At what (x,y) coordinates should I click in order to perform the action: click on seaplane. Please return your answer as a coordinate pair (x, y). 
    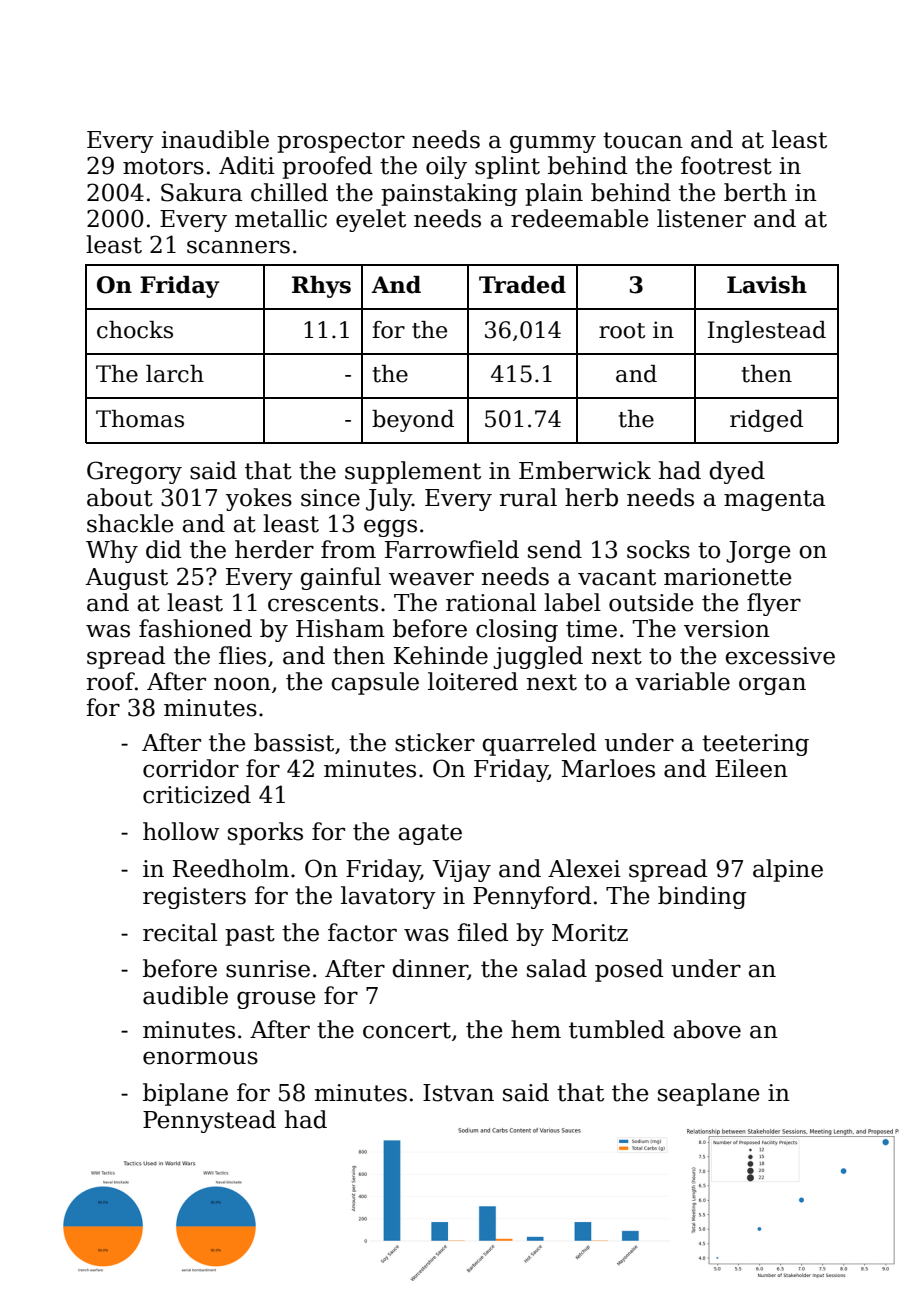
    Looking at the image, I should click on (709, 1094).
